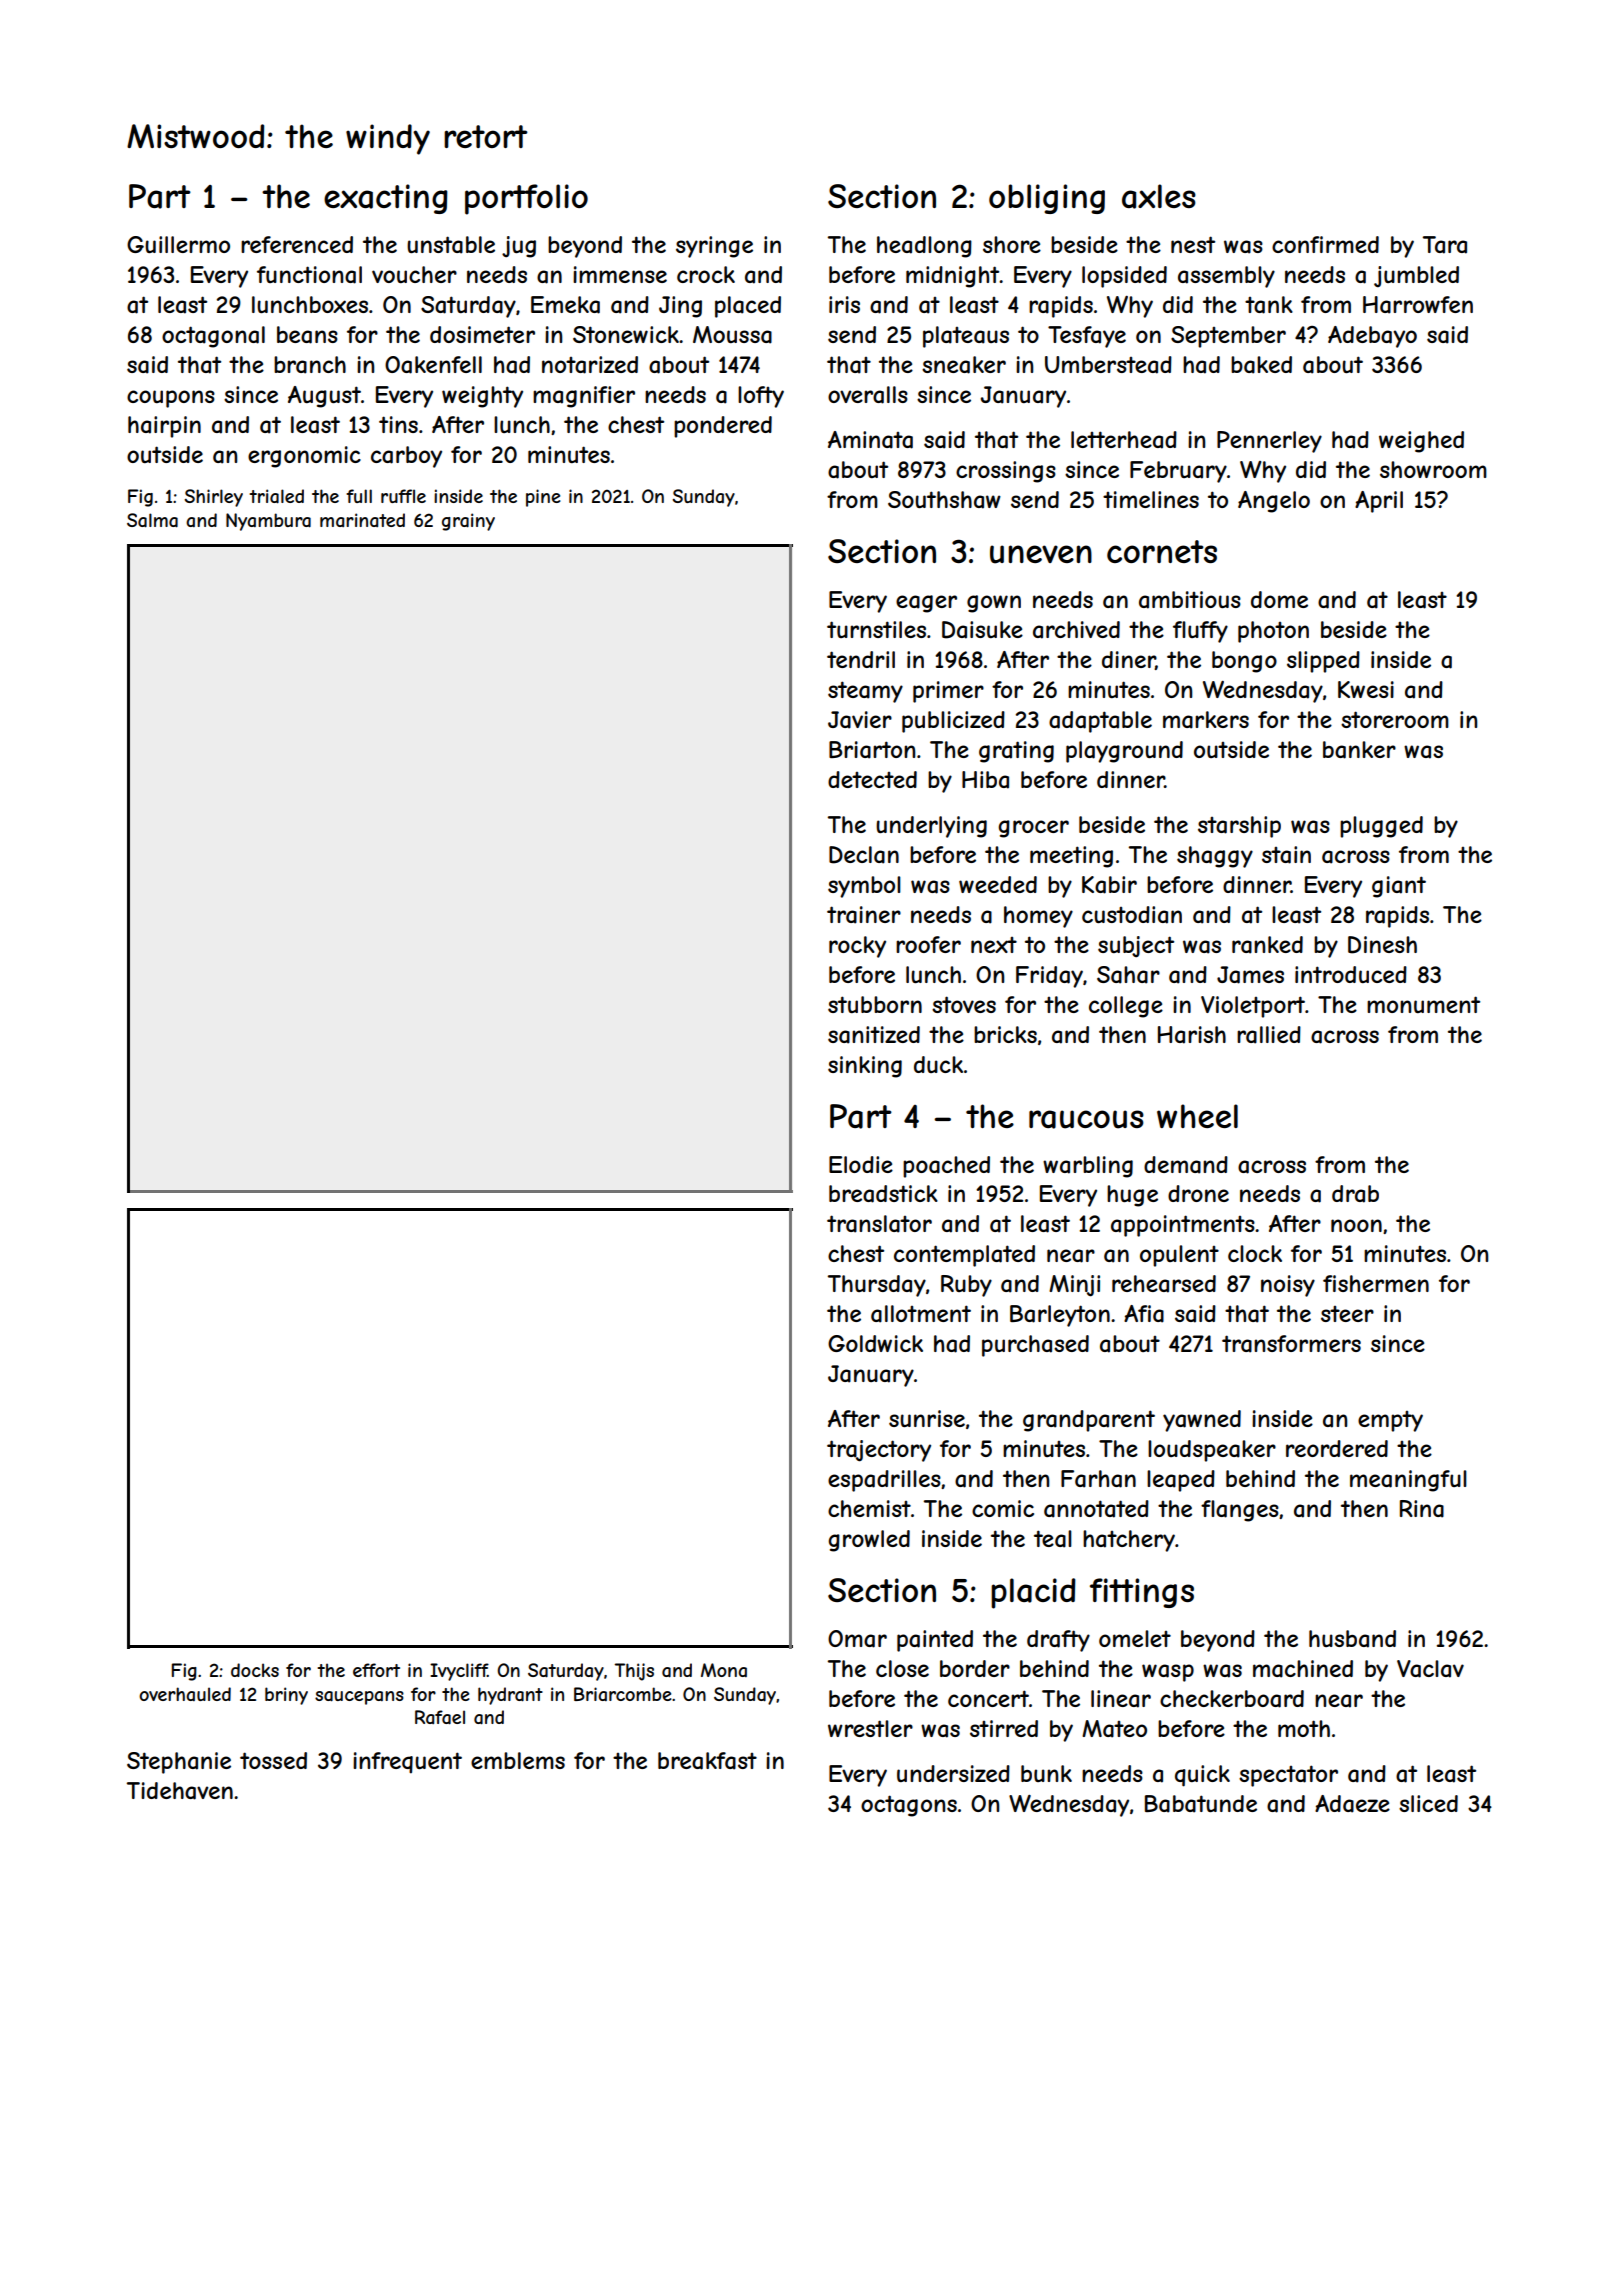  I want to click on obliging, so click(1047, 199).
